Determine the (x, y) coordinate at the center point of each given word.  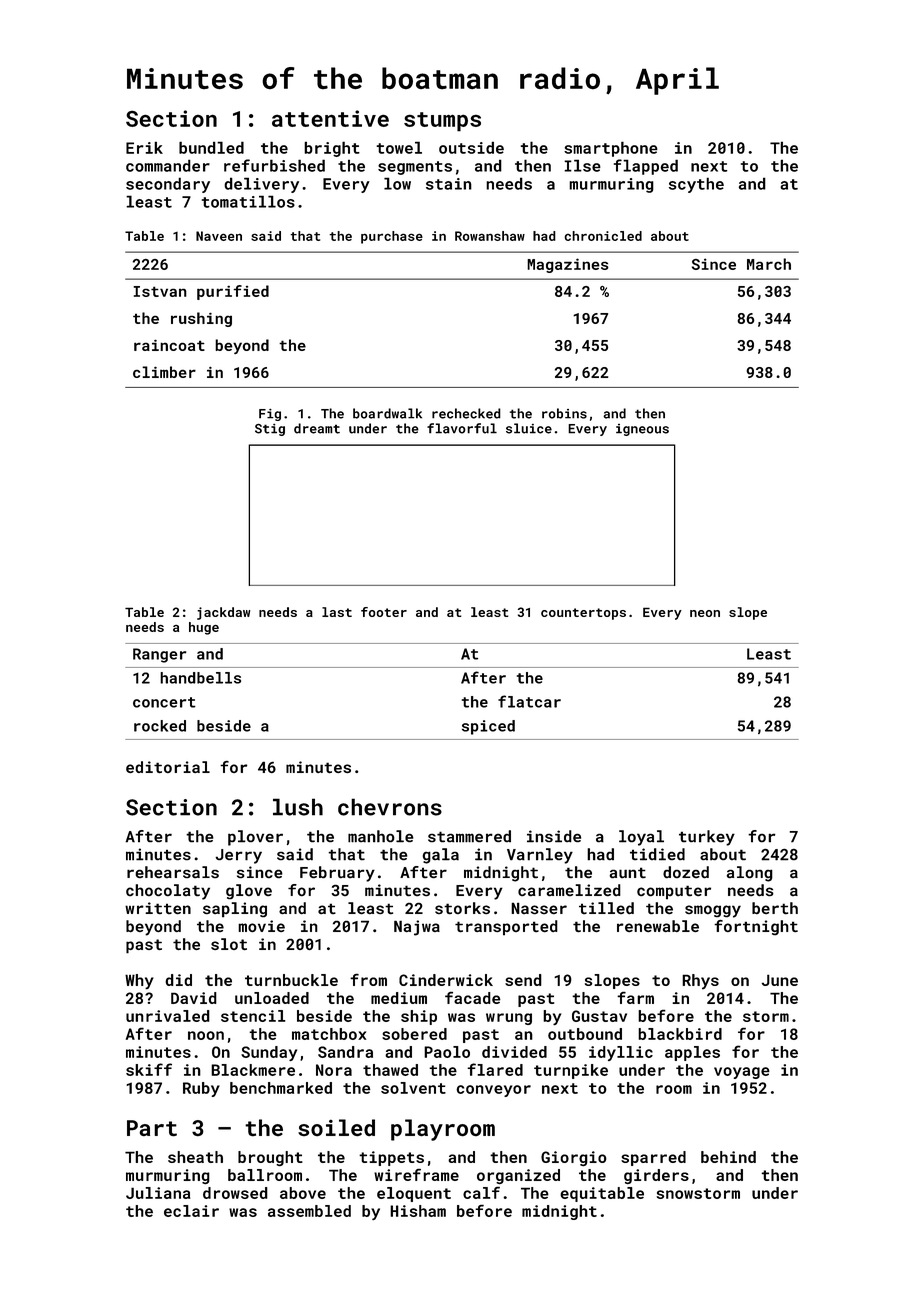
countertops (583, 614)
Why (139, 981)
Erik (144, 147)
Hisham (418, 1211)
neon (705, 613)
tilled (606, 908)
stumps (442, 122)
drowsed (235, 1193)
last (337, 612)
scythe (696, 185)
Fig (270, 415)
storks (462, 908)
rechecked (466, 413)
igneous (642, 430)
